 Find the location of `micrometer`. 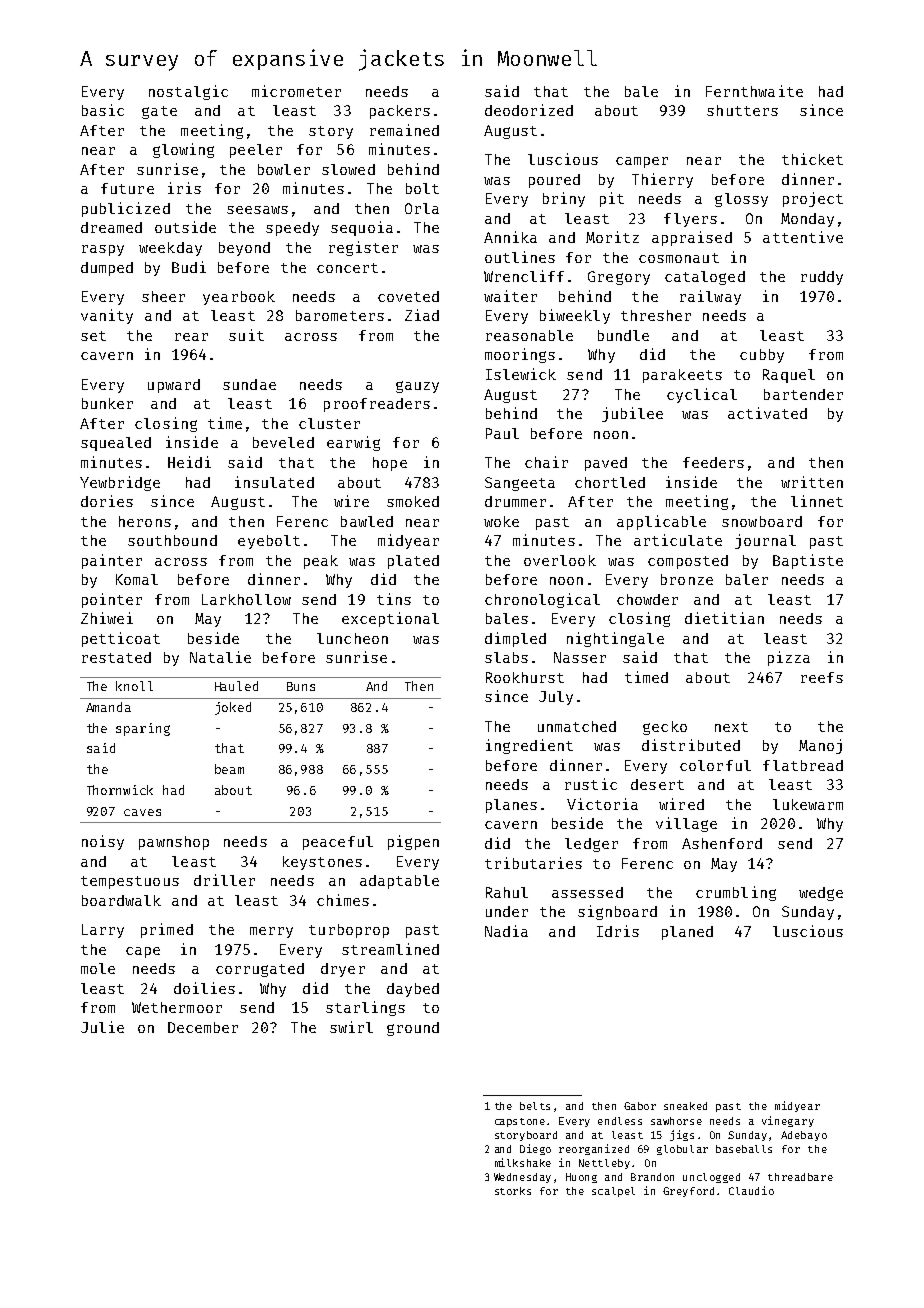

micrometer is located at coordinates (296, 91).
